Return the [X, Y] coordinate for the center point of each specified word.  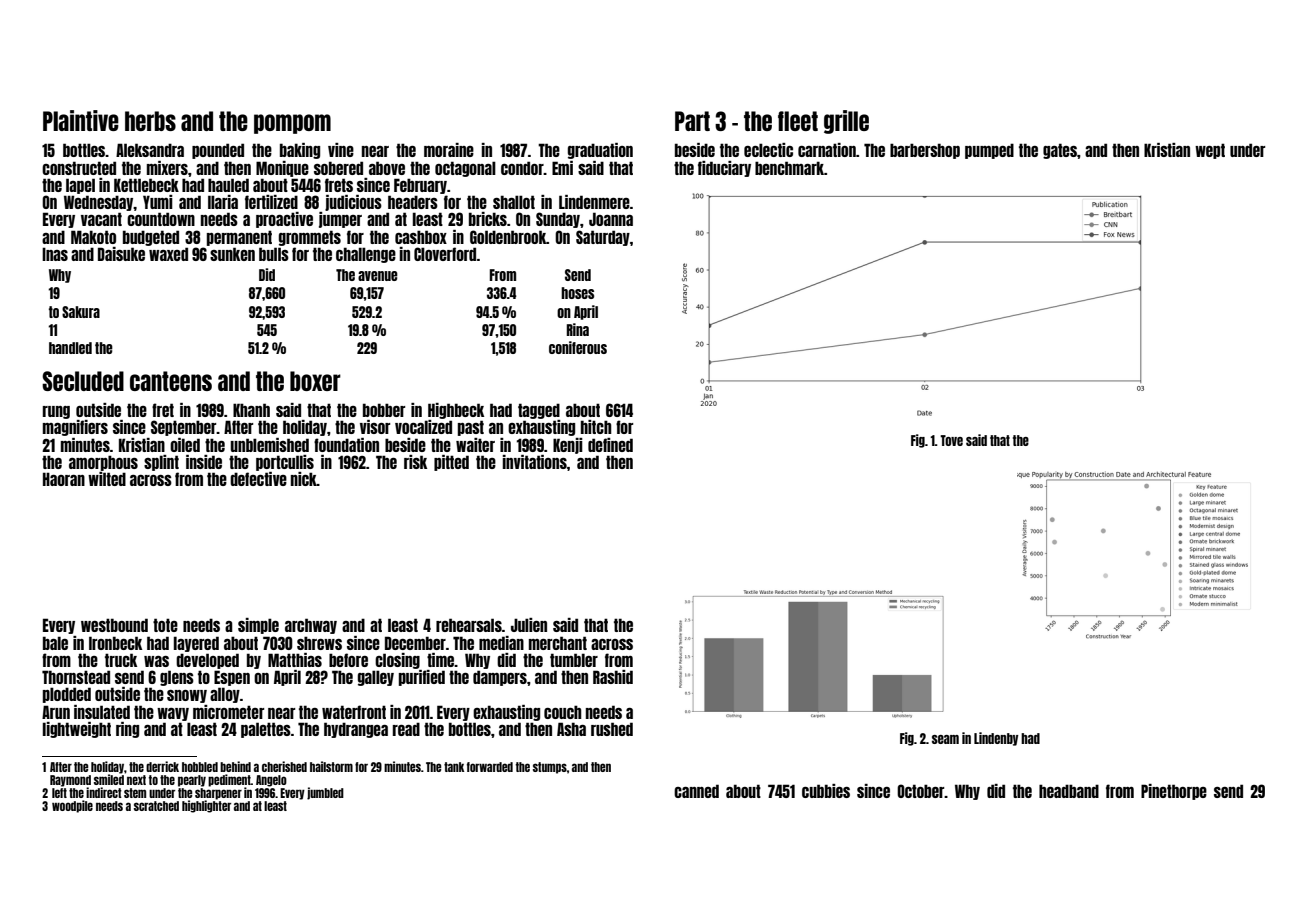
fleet [798, 121]
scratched [156, 806]
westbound [114, 625]
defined [610, 445]
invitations [535, 462]
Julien [529, 625]
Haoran [64, 479]
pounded [218, 151]
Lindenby [996, 739]
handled [70, 348]
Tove [951, 440]
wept [1210, 151]
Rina [578, 329]
